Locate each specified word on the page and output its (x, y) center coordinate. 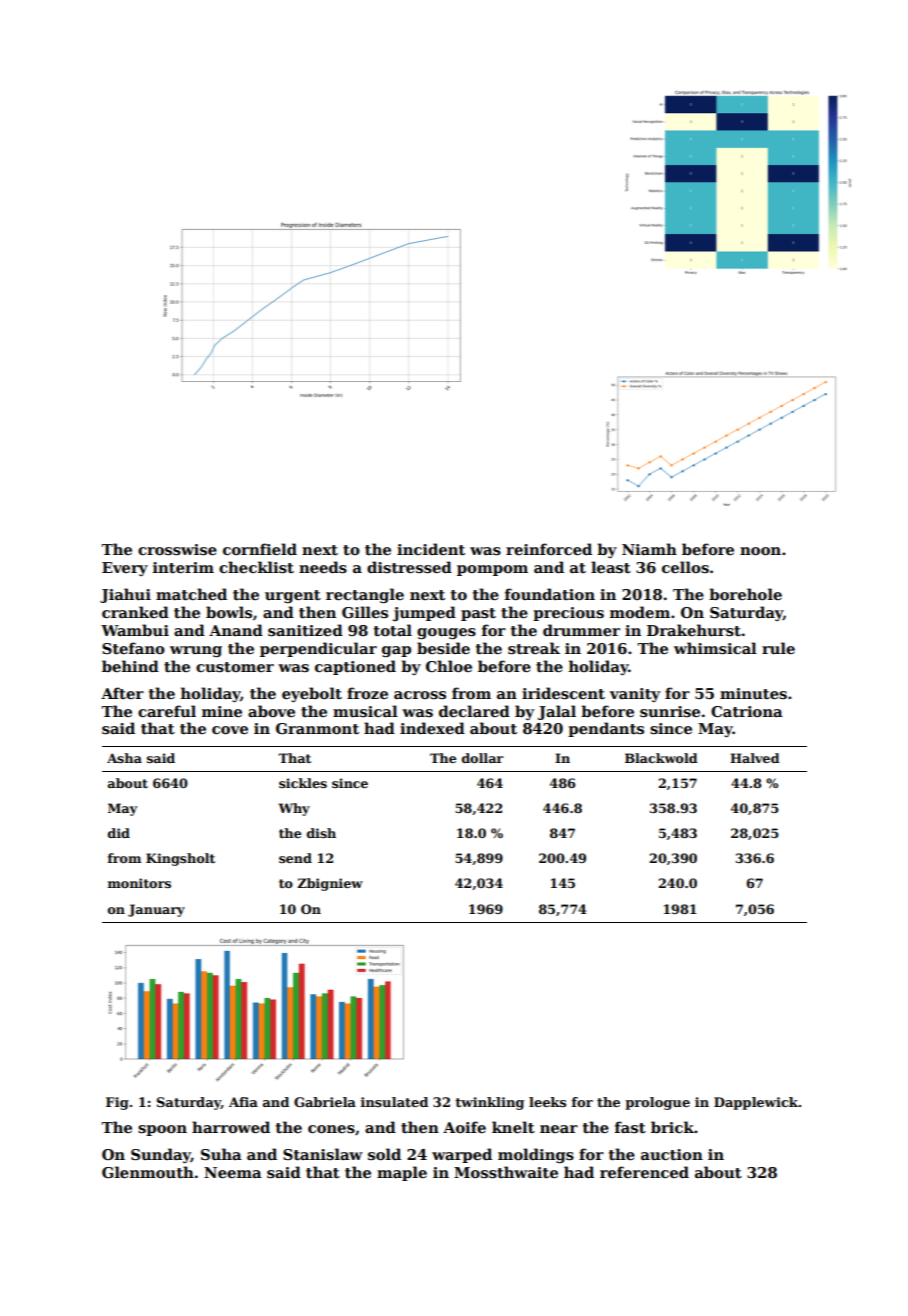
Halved (755, 758)
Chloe (449, 666)
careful (167, 711)
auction (672, 1154)
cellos (685, 567)
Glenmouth (148, 1172)
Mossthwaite (506, 1172)
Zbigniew (330, 884)
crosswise (177, 549)
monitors (139, 883)
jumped (424, 613)
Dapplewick (756, 1103)
